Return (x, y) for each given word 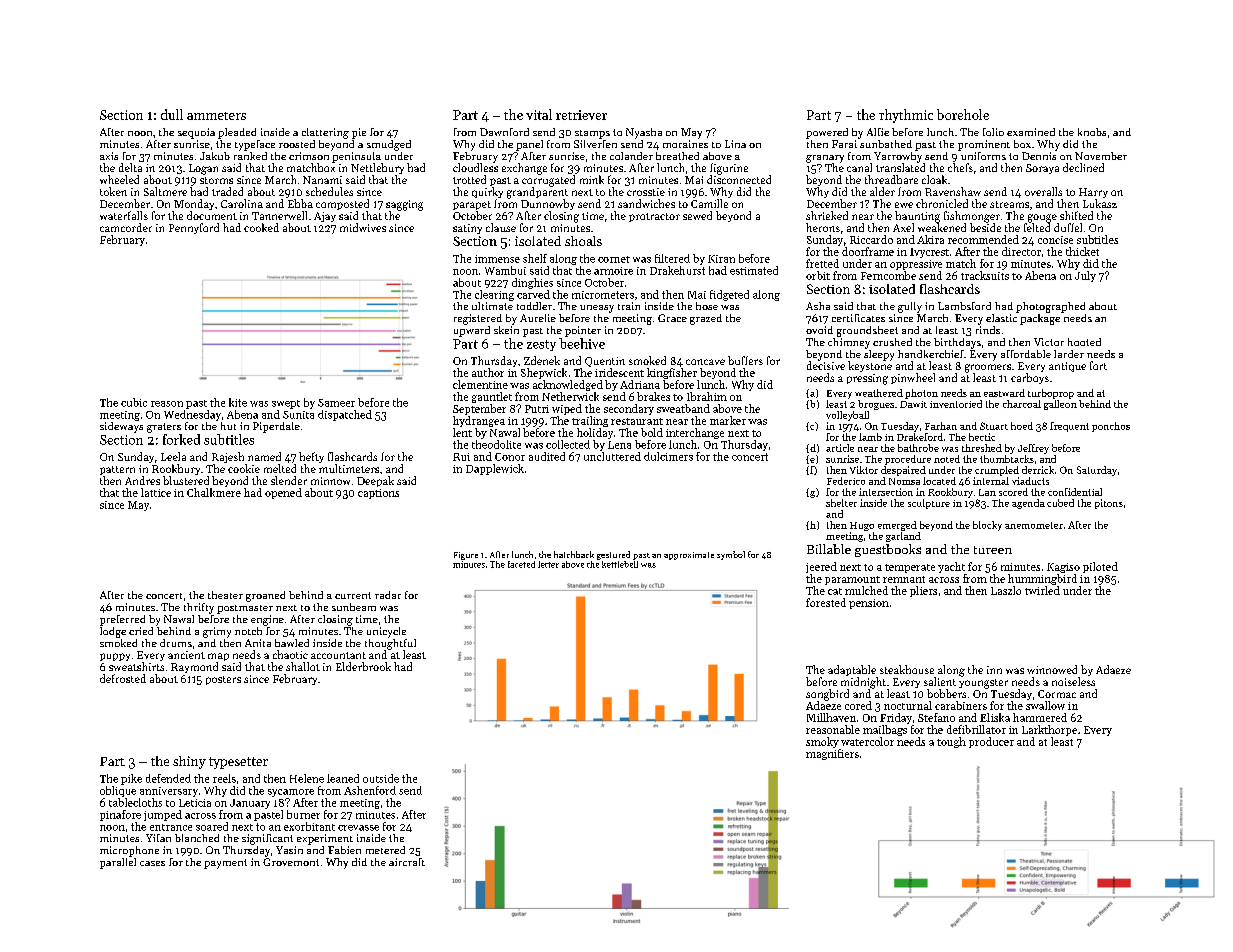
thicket (1082, 251)
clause (501, 227)
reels (224, 778)
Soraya (1042, 169)
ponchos (1111, 427)
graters (164, 428)
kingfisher (672, 373)
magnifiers (832, 754)
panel (529, 145)
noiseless (1073, 681)
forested (826, 602)
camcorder (126, 227)
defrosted (123, 678)
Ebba (300, 203)
